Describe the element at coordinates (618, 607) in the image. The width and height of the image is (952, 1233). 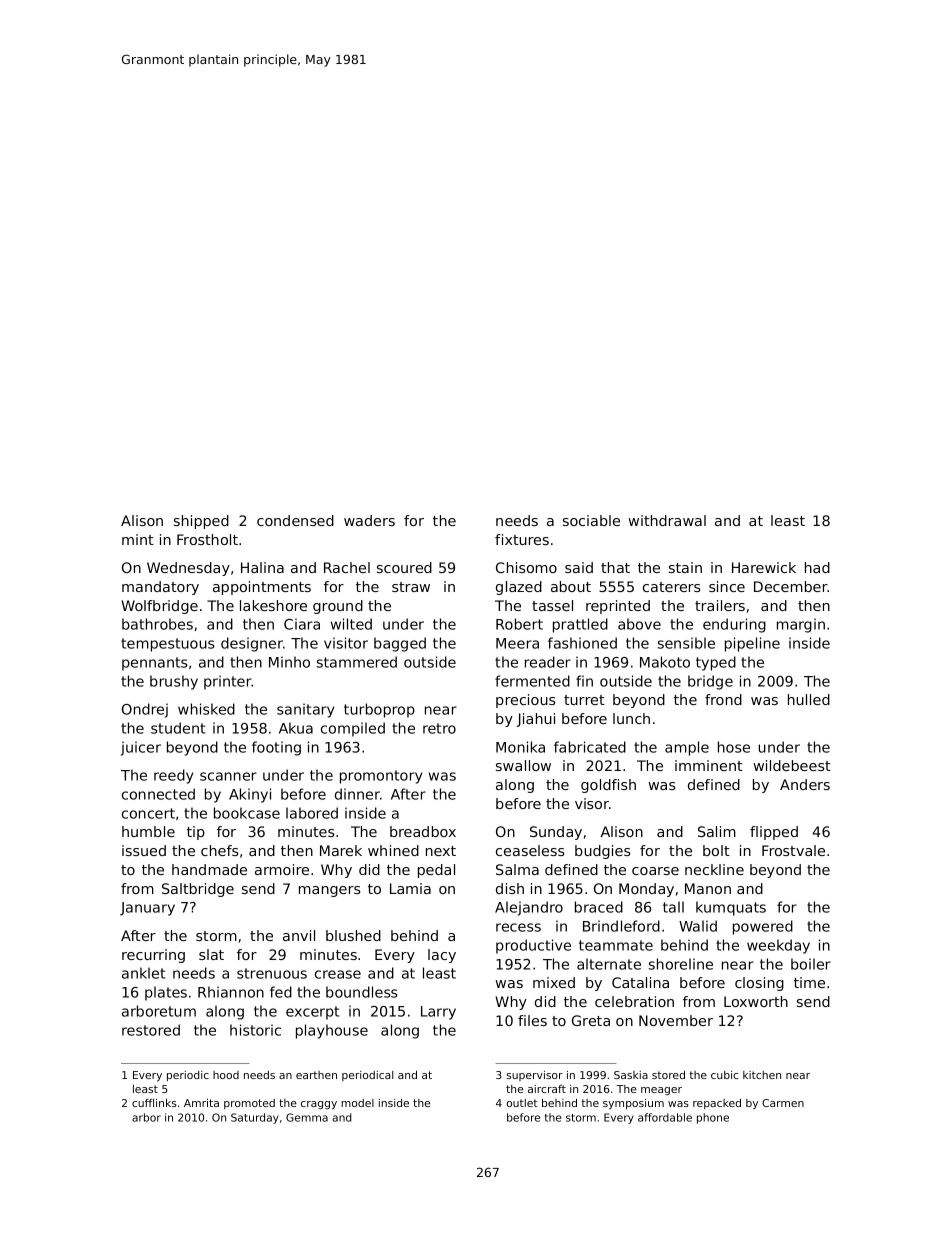
I see `reprinted` at that location.
